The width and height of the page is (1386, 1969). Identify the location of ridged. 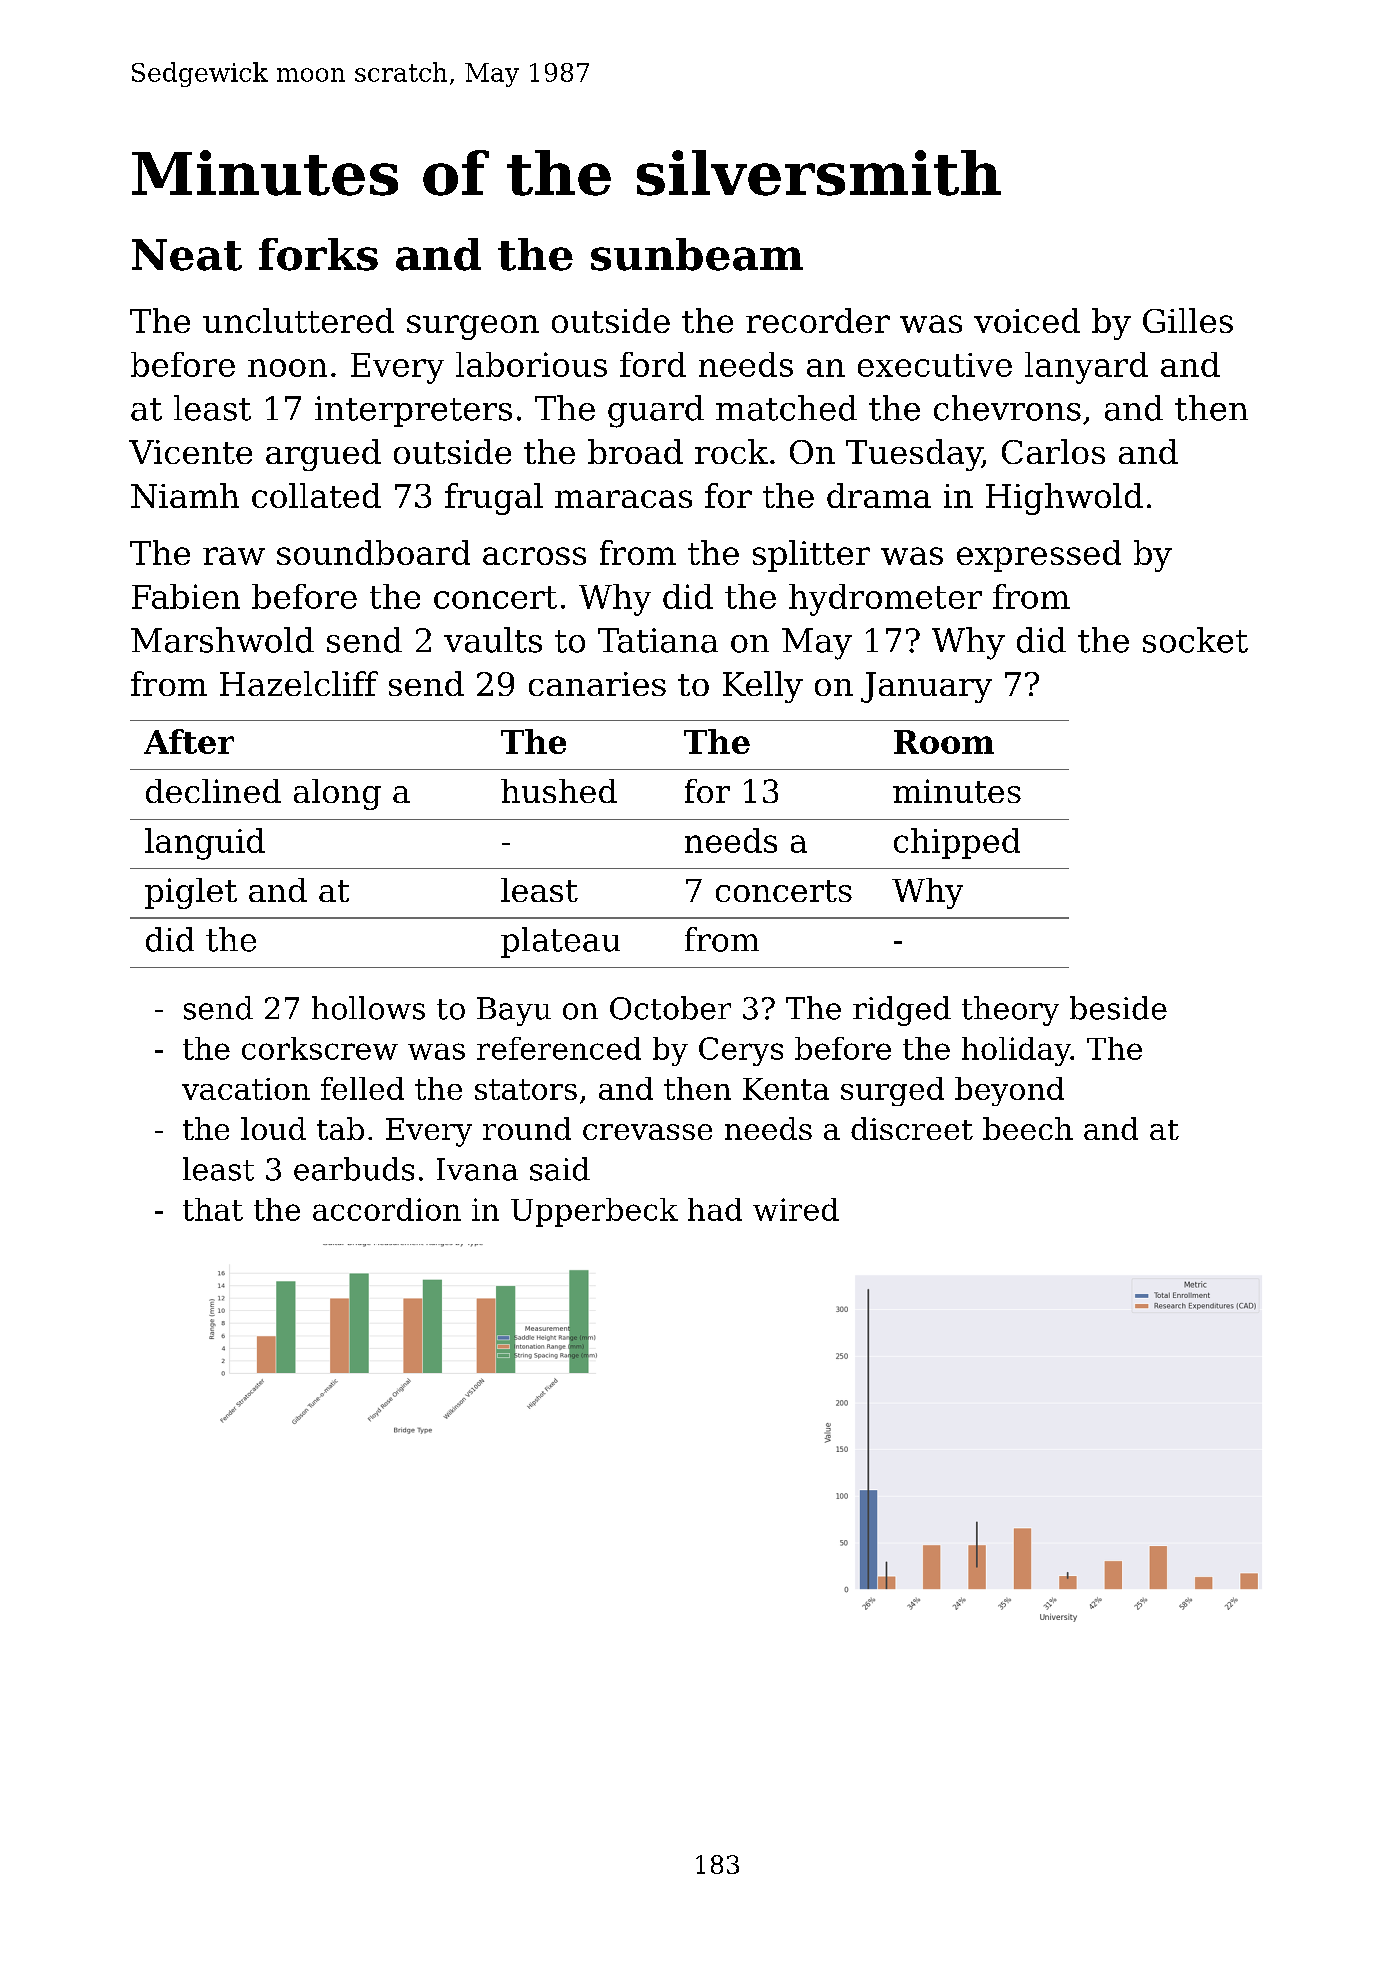
(902, 1011).
